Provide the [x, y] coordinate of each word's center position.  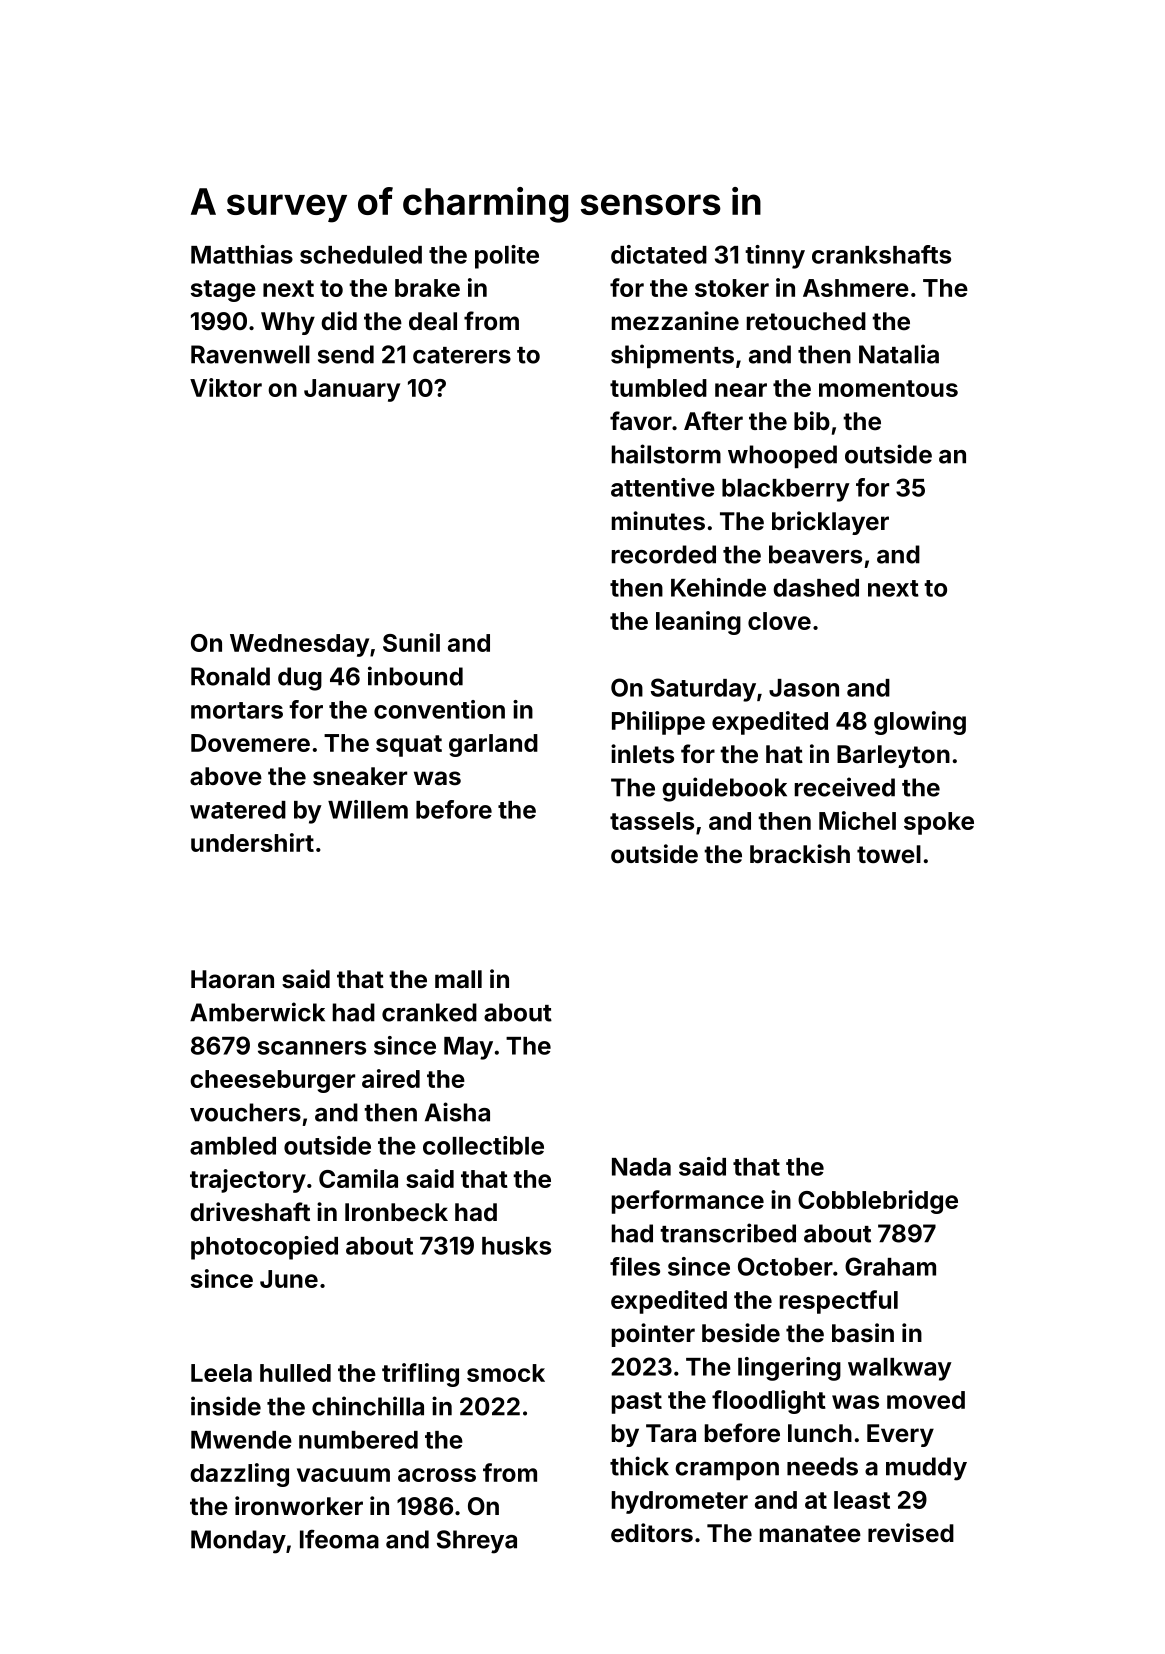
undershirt [252, 842]
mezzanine [675, 321]
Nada [641, 1167]
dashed [816, 588]
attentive [663, 487]
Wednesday [299, 645]
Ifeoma [339, 1539]
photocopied [264, 1248]
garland [493, 745]
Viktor [226, 387]
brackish [800, 854]
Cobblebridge [878, 1202]
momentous [888, 388]
